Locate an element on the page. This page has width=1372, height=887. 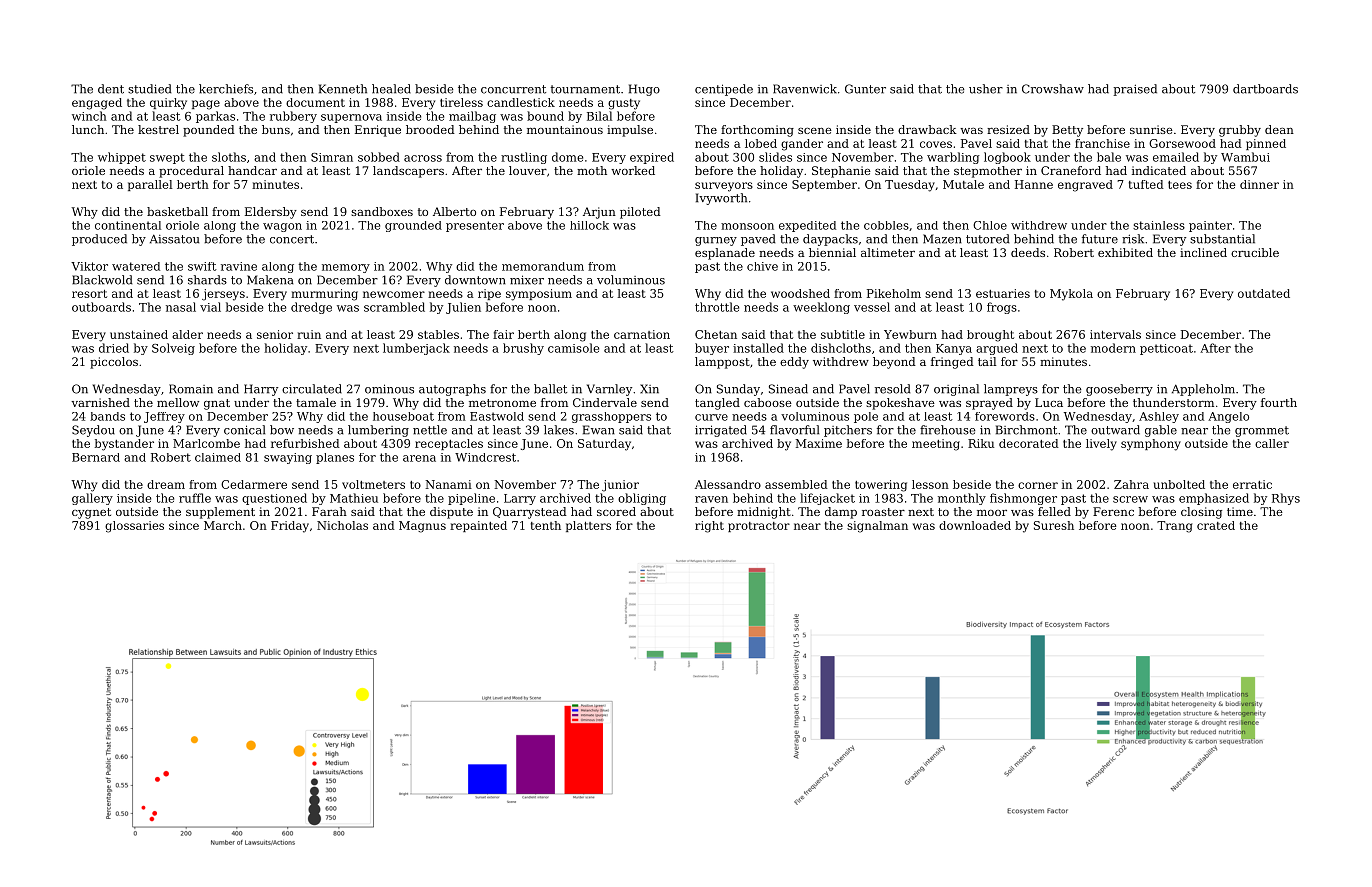
Magnus is located at coordinates (422, 527).
